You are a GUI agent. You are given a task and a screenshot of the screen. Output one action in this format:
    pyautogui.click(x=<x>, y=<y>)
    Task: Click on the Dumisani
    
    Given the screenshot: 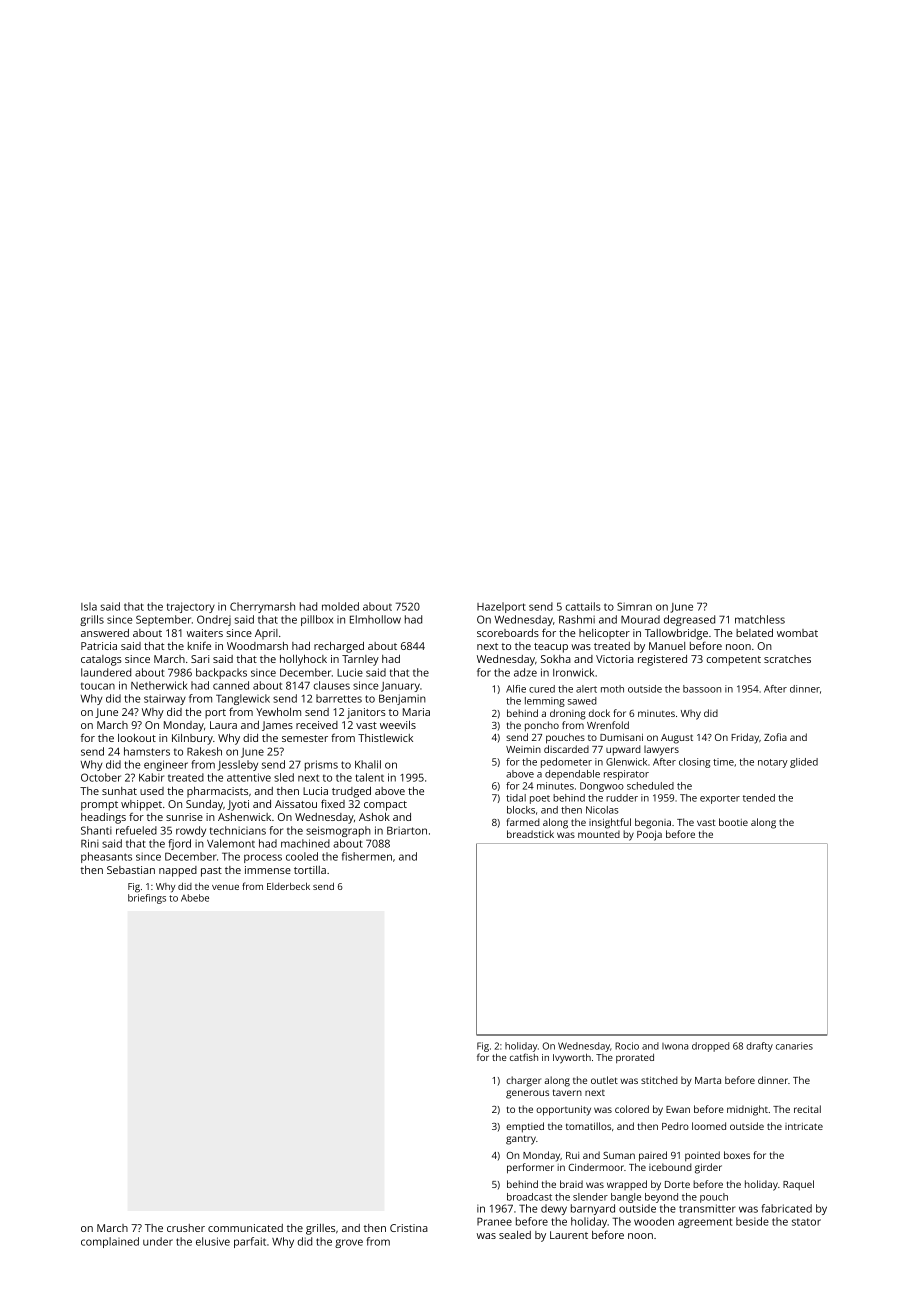 What is the action you would take?
    pyautogui.click(x=621, y=737)
